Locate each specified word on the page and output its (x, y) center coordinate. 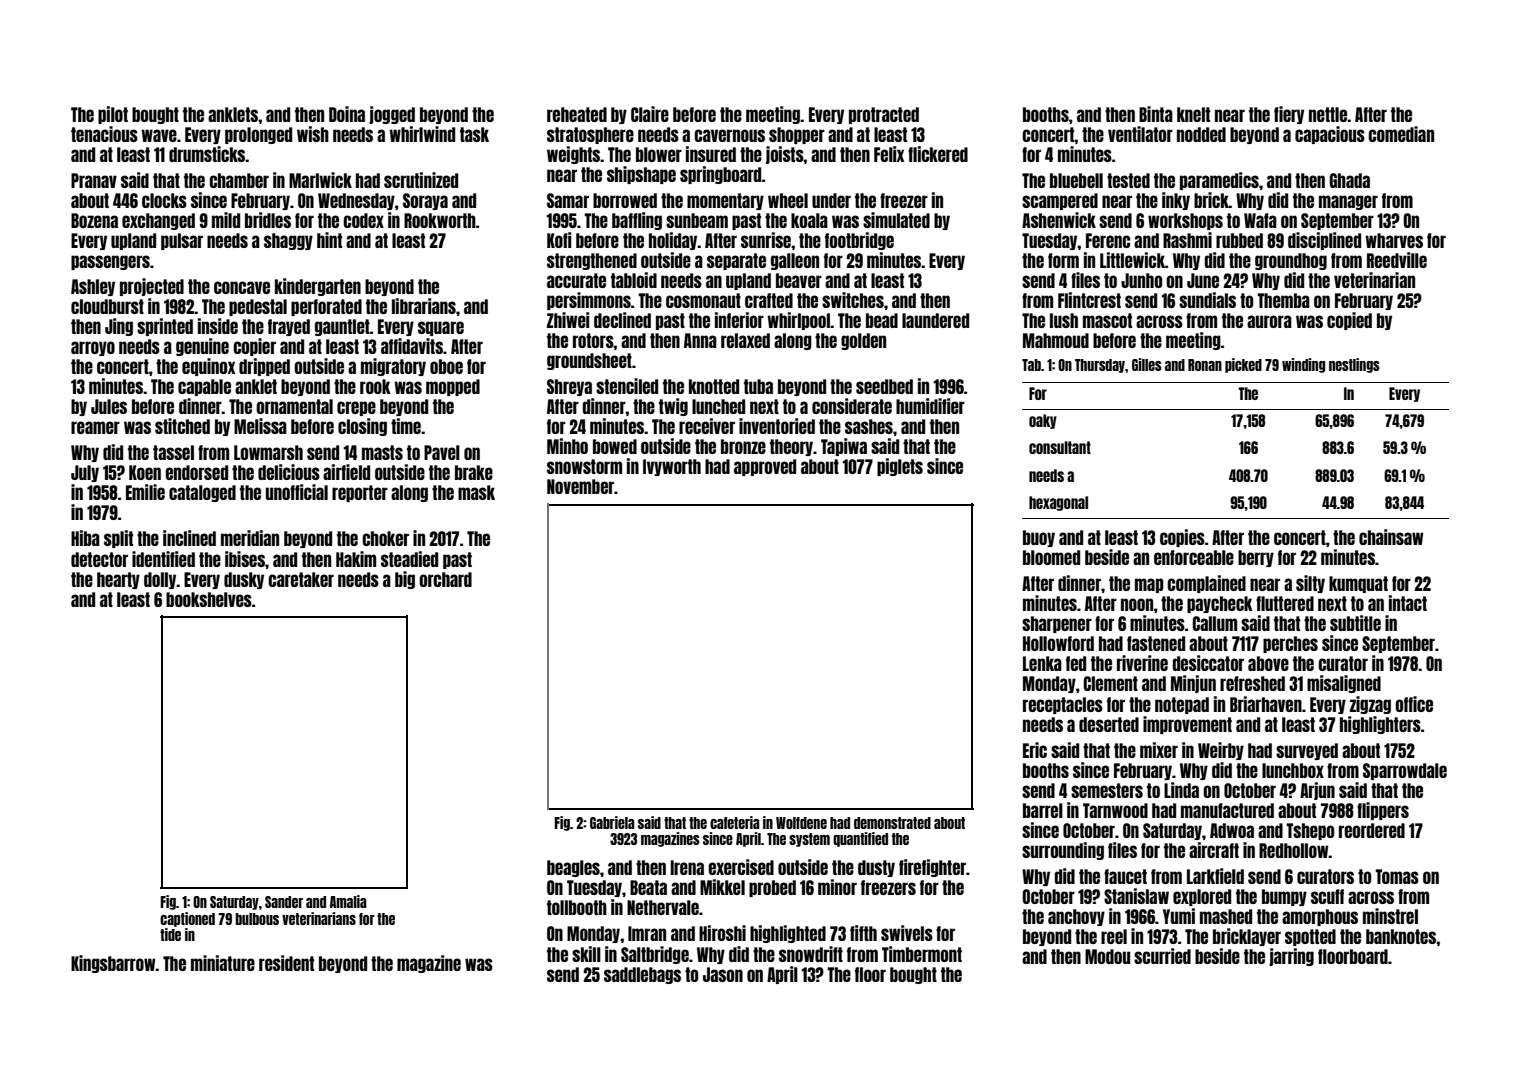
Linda (1181, 790)
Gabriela (612, 822)
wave (159, 135)
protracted (884, 115)
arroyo (93, 348)
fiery (1289, 115)
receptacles (1063, 705)
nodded (1201, 134)
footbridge (859, 241)
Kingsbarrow (113, 964)
